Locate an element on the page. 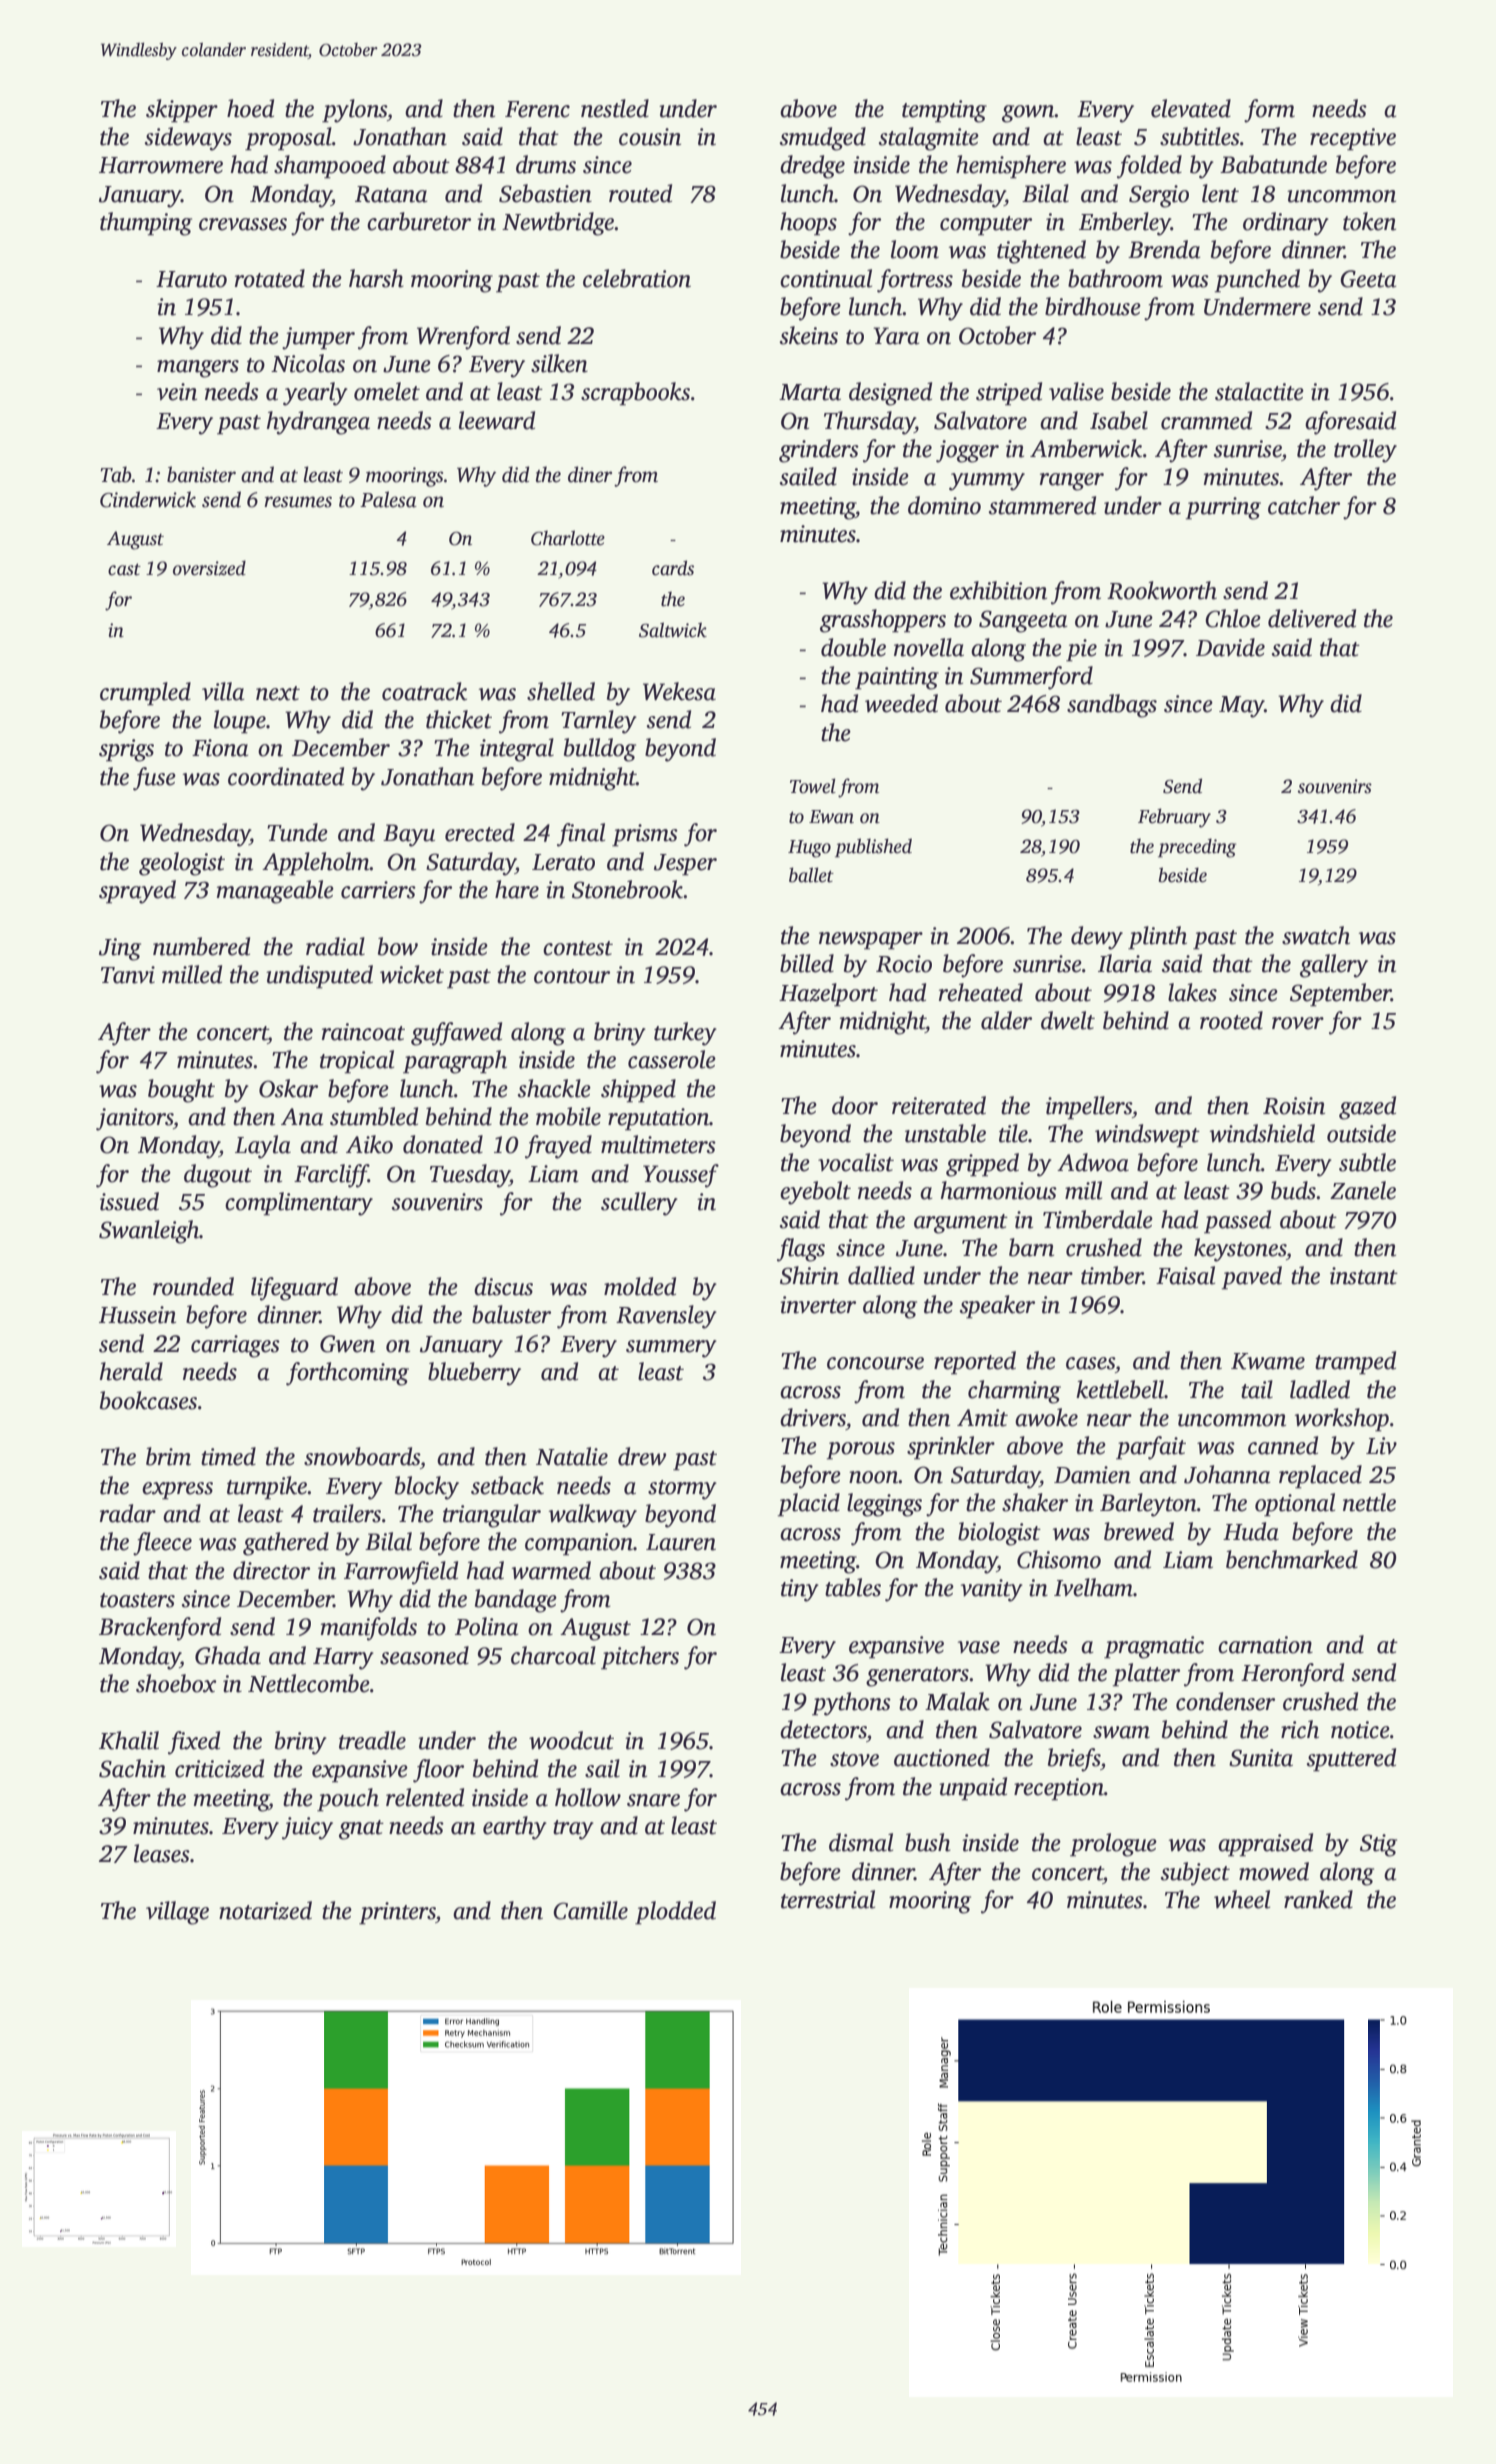 The image size is (1496, 2464). concourse is located at coordinates (875, 1363).
